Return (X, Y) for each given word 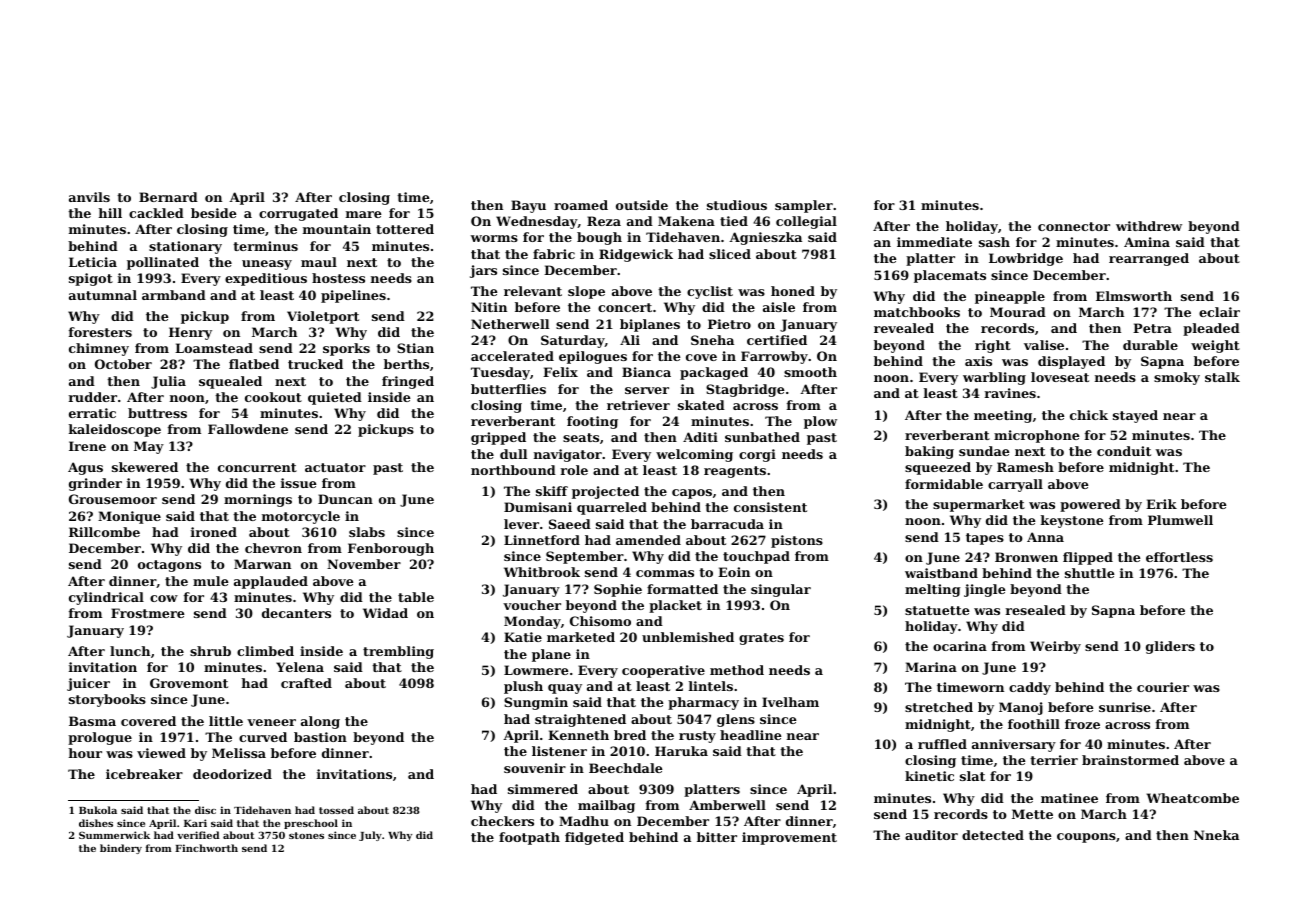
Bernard (168, 197)
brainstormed (1130, 760)
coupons (1086, 838)
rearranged (1149, 259)
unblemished (688, 637)
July (370, 836)
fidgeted (594, 838)
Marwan (262, 564)
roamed (581, 205)
